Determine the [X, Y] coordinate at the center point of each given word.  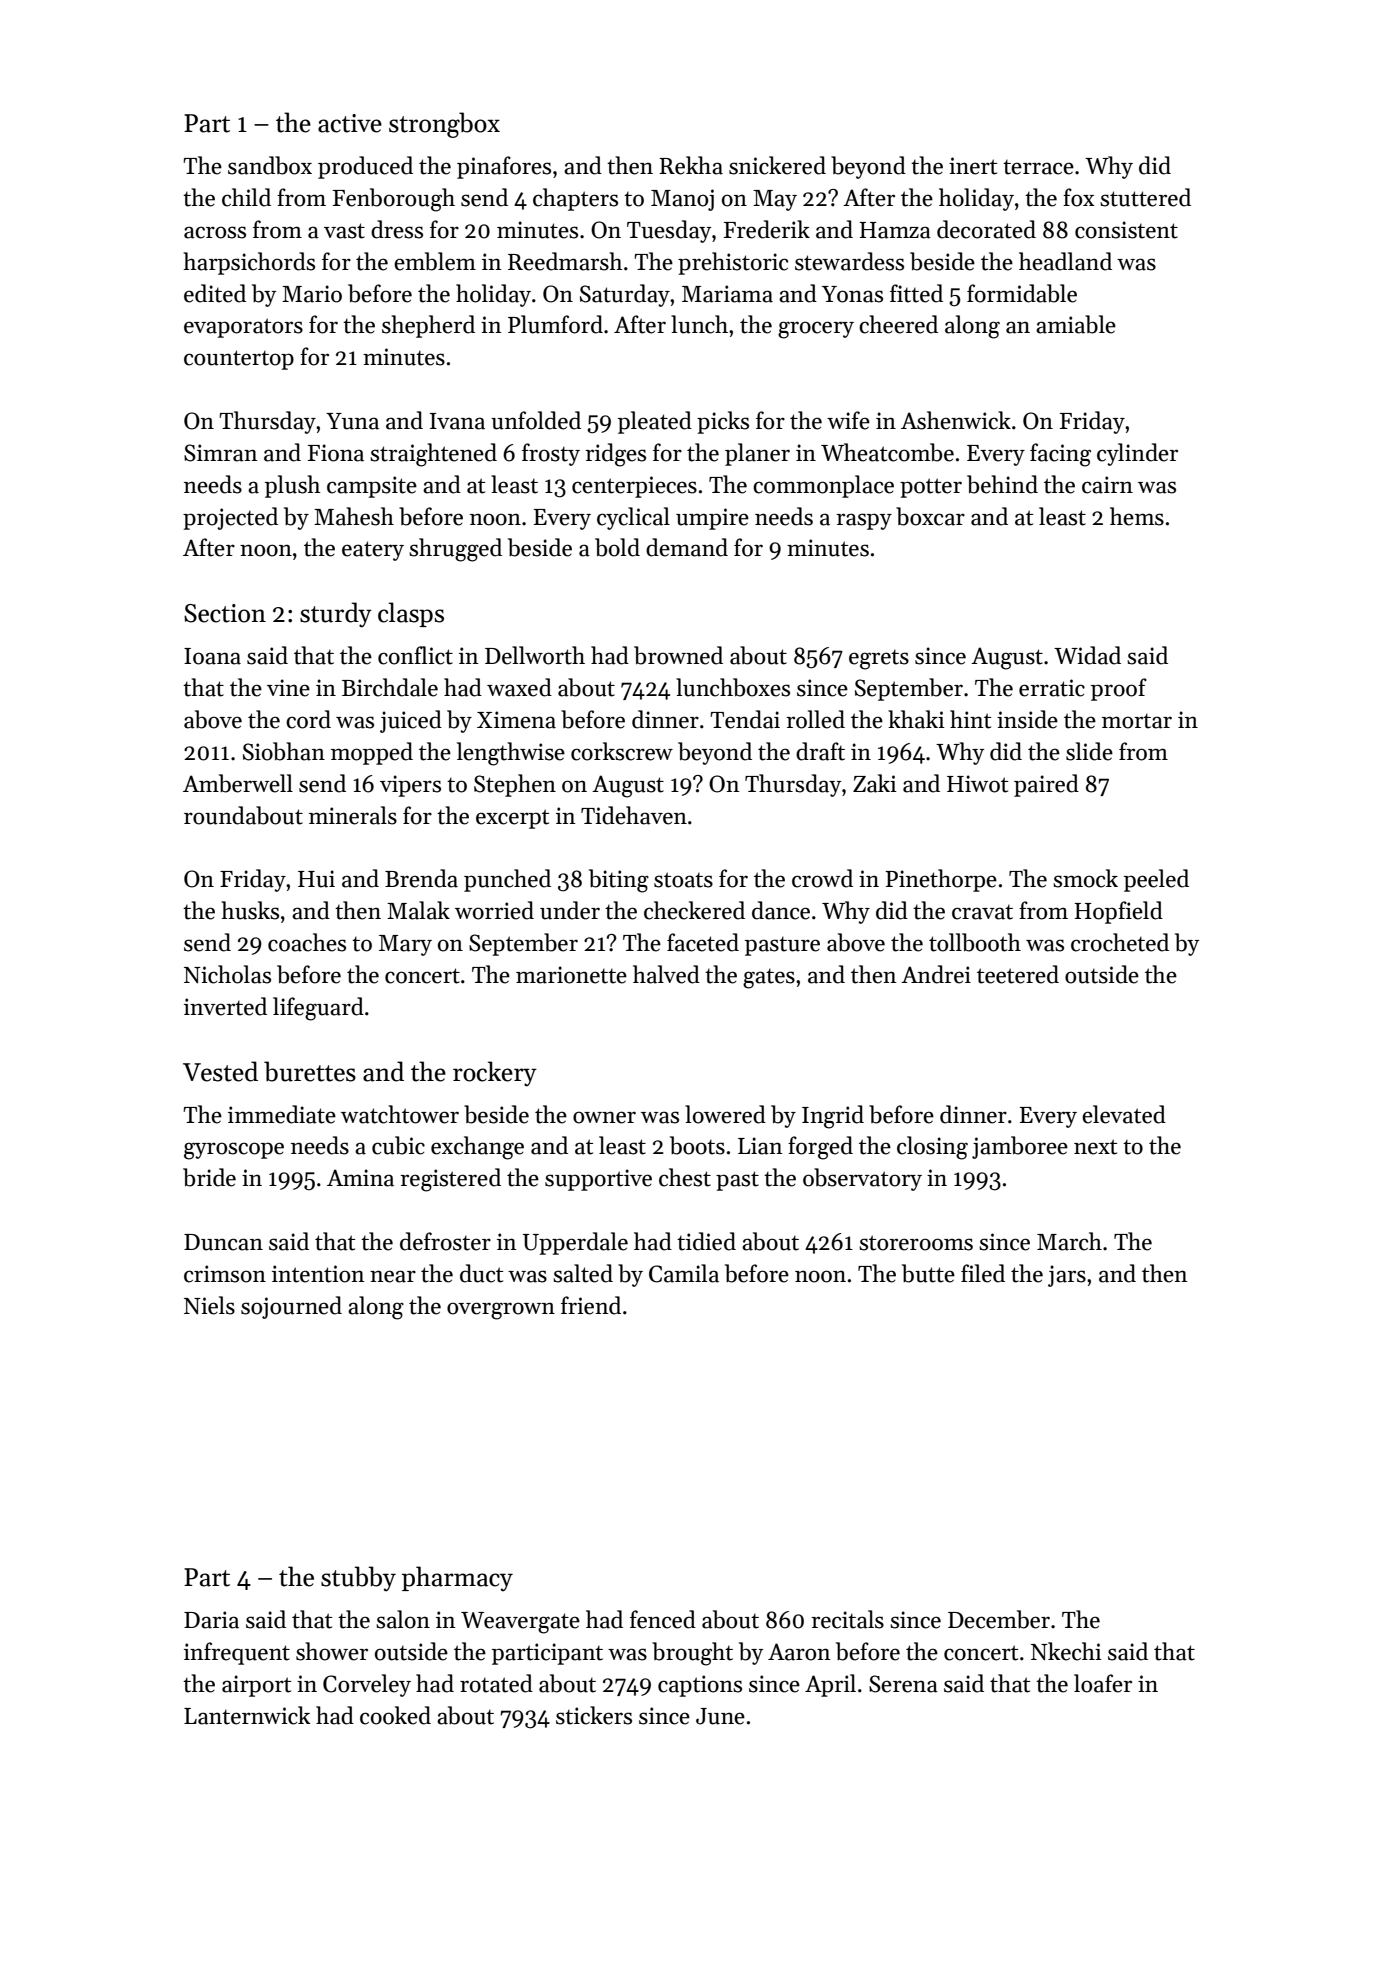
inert [973, 166]
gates [769, 979]
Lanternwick [247, 1715]
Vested [220, 1071]
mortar [1137, 721]
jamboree [1020, 1147]
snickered [777, 165]
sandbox [270, 165]
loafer [1103, 1683]
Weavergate [520, 1623]
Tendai [745, 719]
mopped [372, 753]
